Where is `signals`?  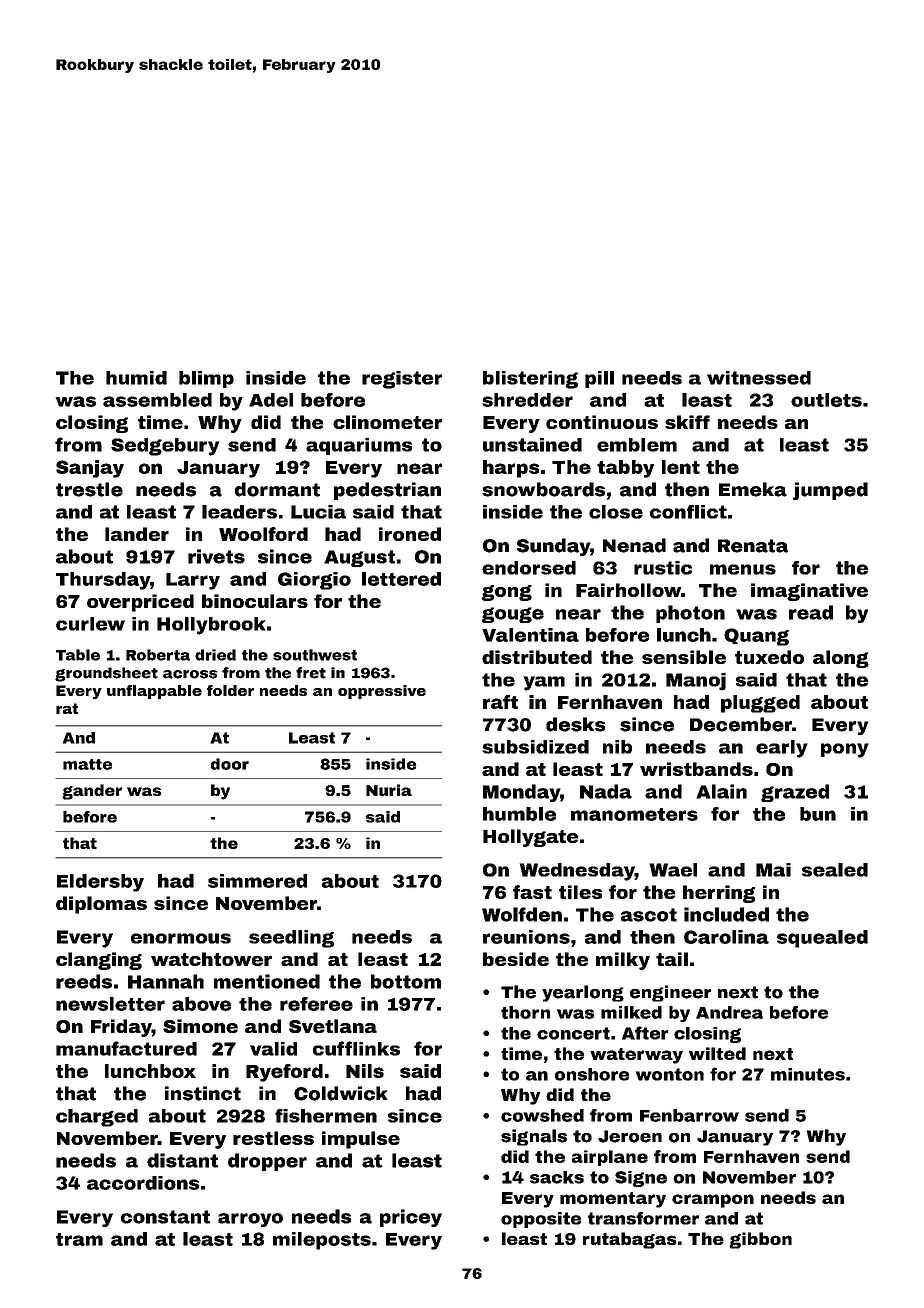 signals is located at coordinates (534, 1137).
